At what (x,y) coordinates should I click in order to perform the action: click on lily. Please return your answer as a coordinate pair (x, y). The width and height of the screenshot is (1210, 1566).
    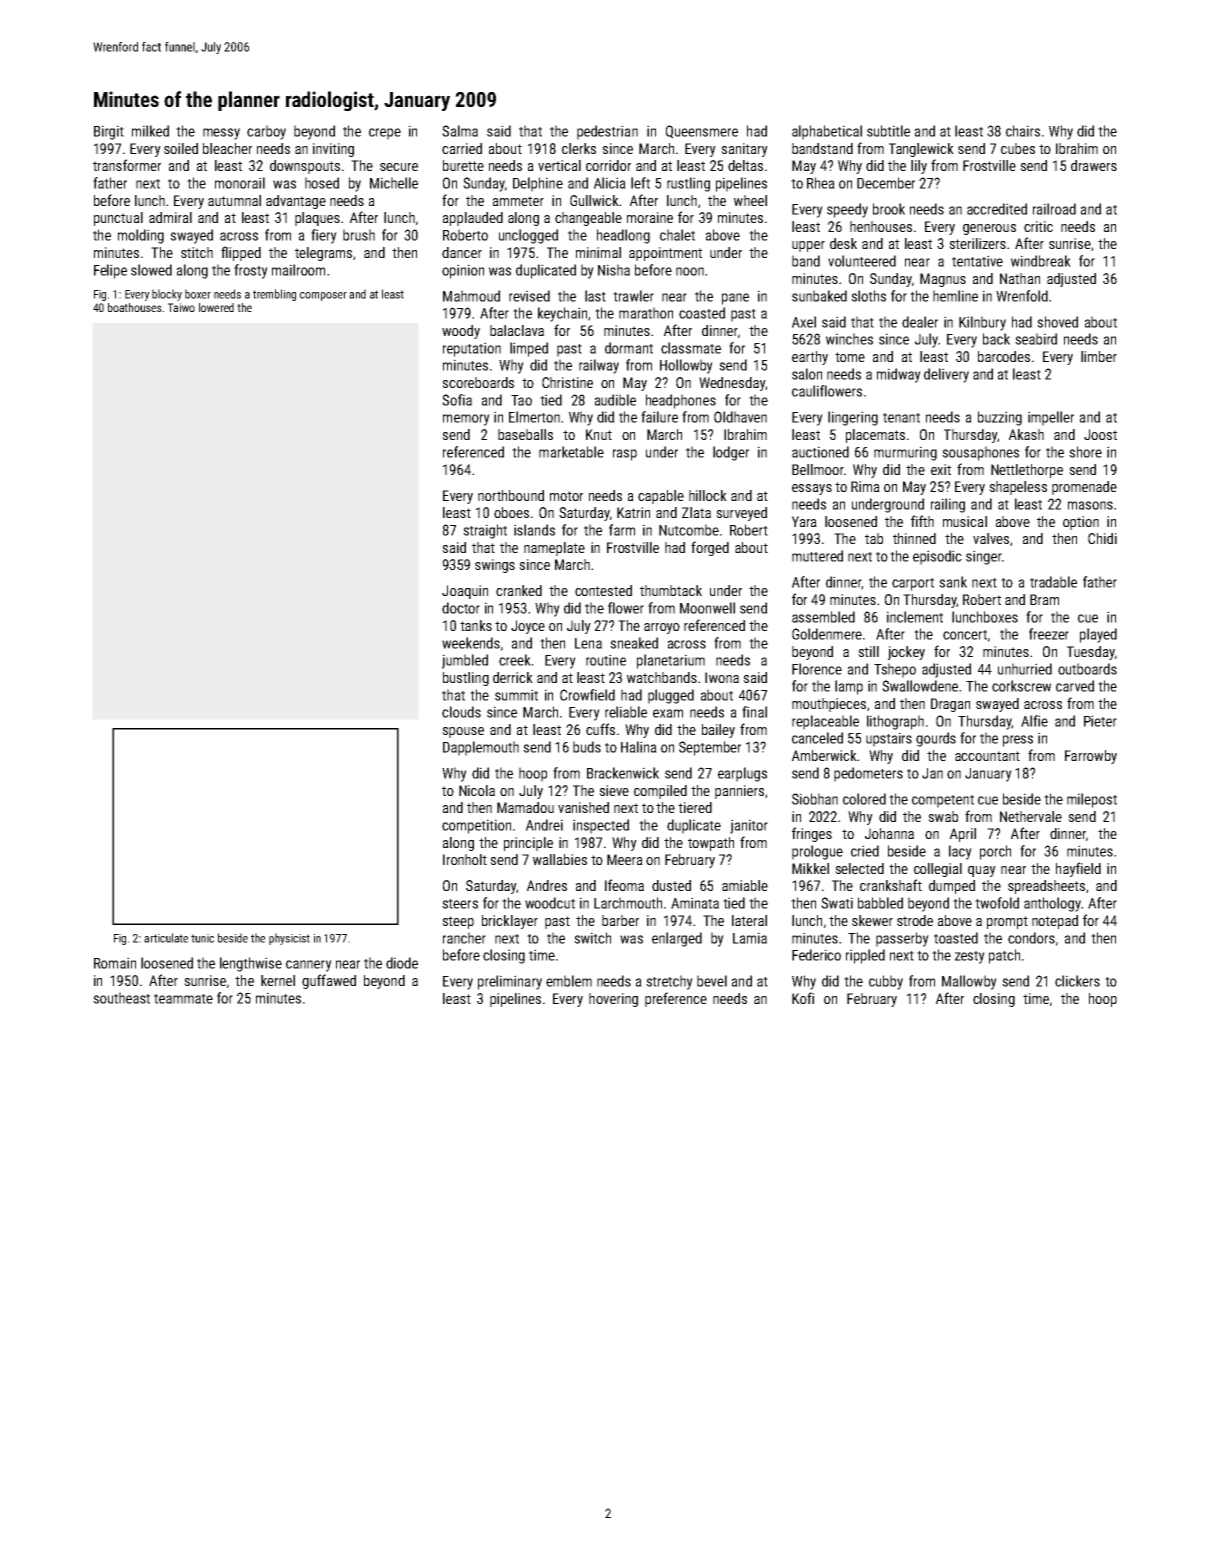
    Looking at the image, I should click on (919, 167).
